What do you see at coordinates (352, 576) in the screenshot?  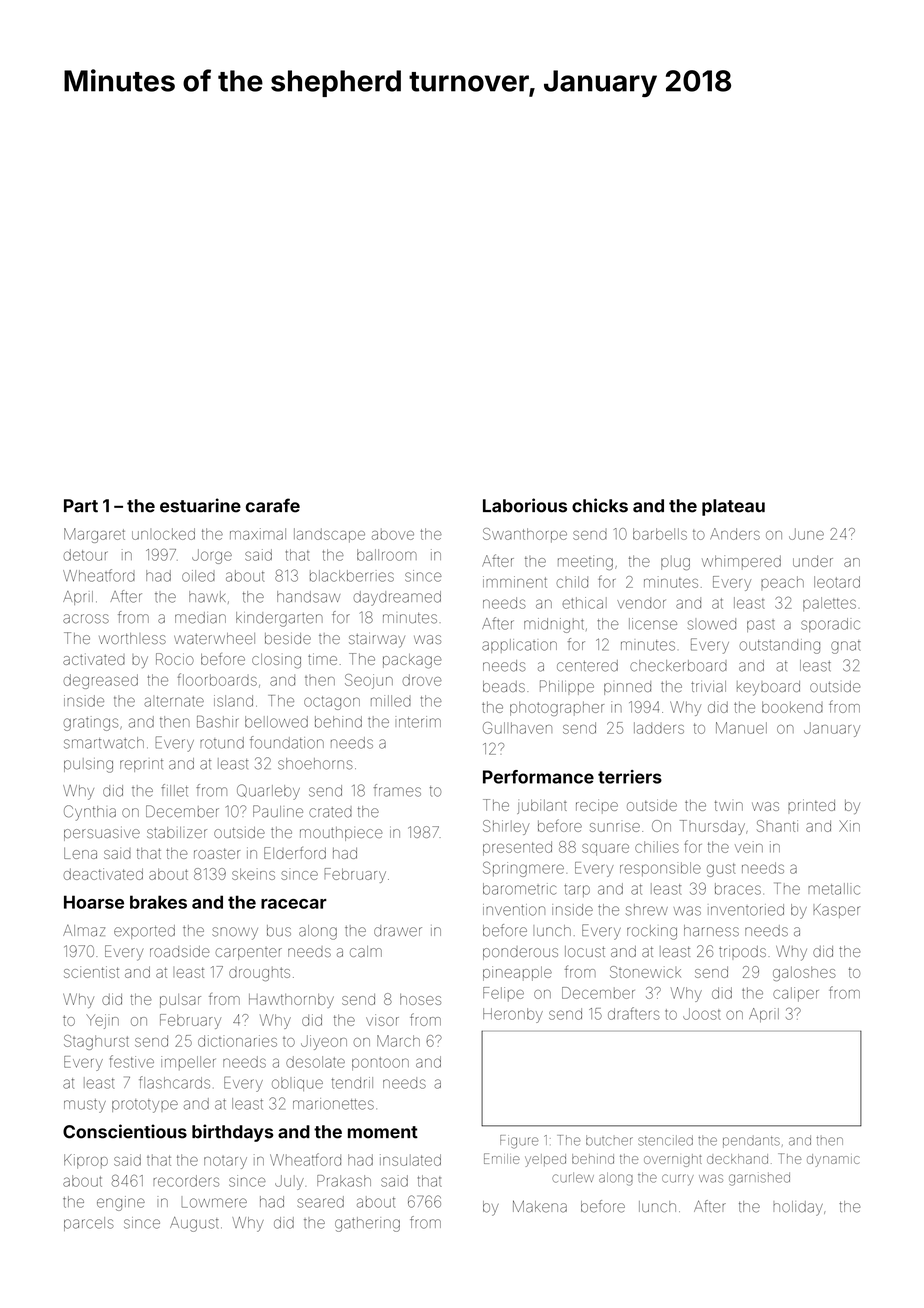 I see `blackberries` at bounding box center [352, 576].
